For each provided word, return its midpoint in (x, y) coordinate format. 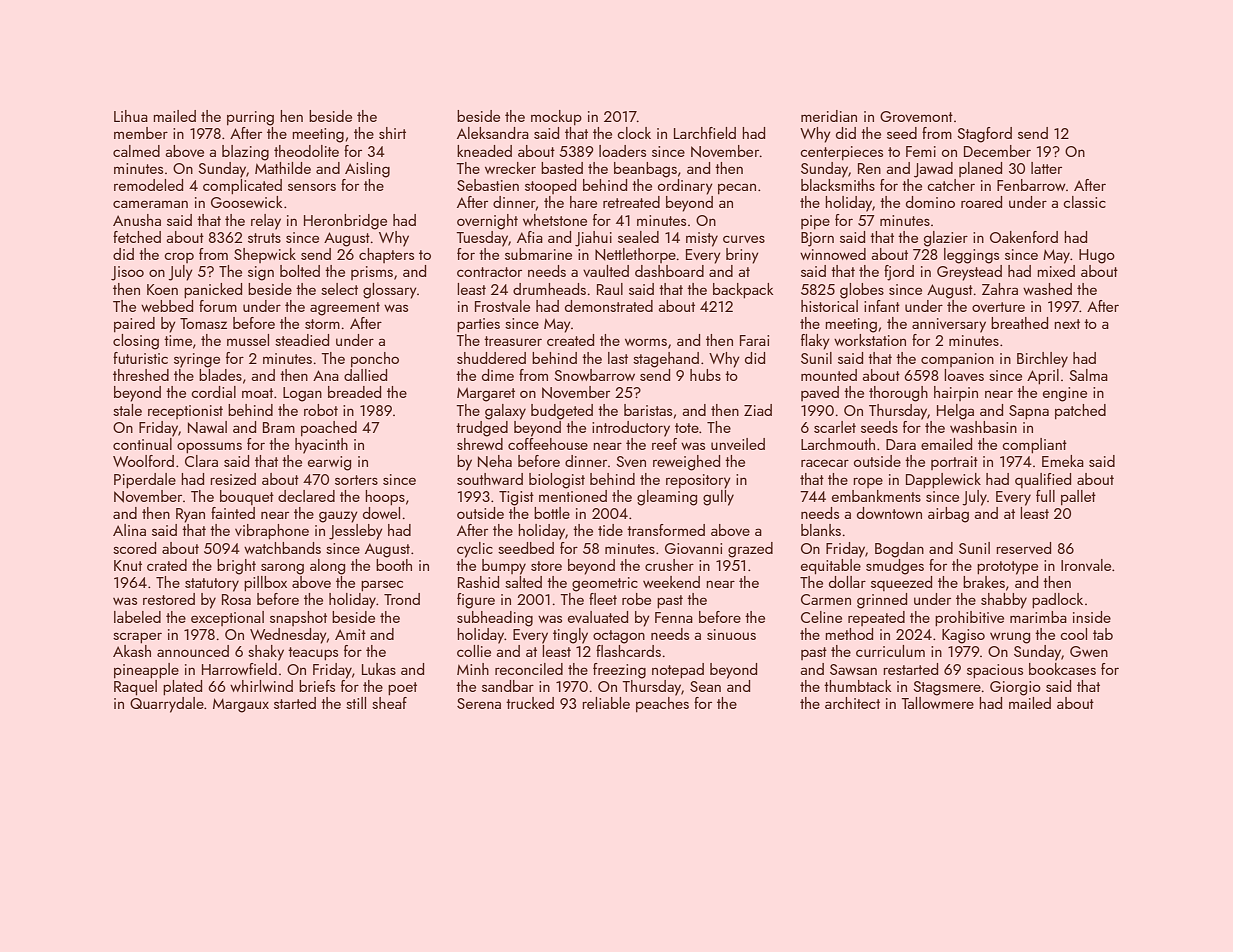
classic (1084, 202)
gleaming (667, 498)
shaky (266, 653)
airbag (948, 515)
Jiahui (593, 239)
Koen (162, 289)
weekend (671, 582)
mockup (556, 117)
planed (980, 169)
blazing (245, 153)
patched (1080, 411)
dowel (381, 513)
